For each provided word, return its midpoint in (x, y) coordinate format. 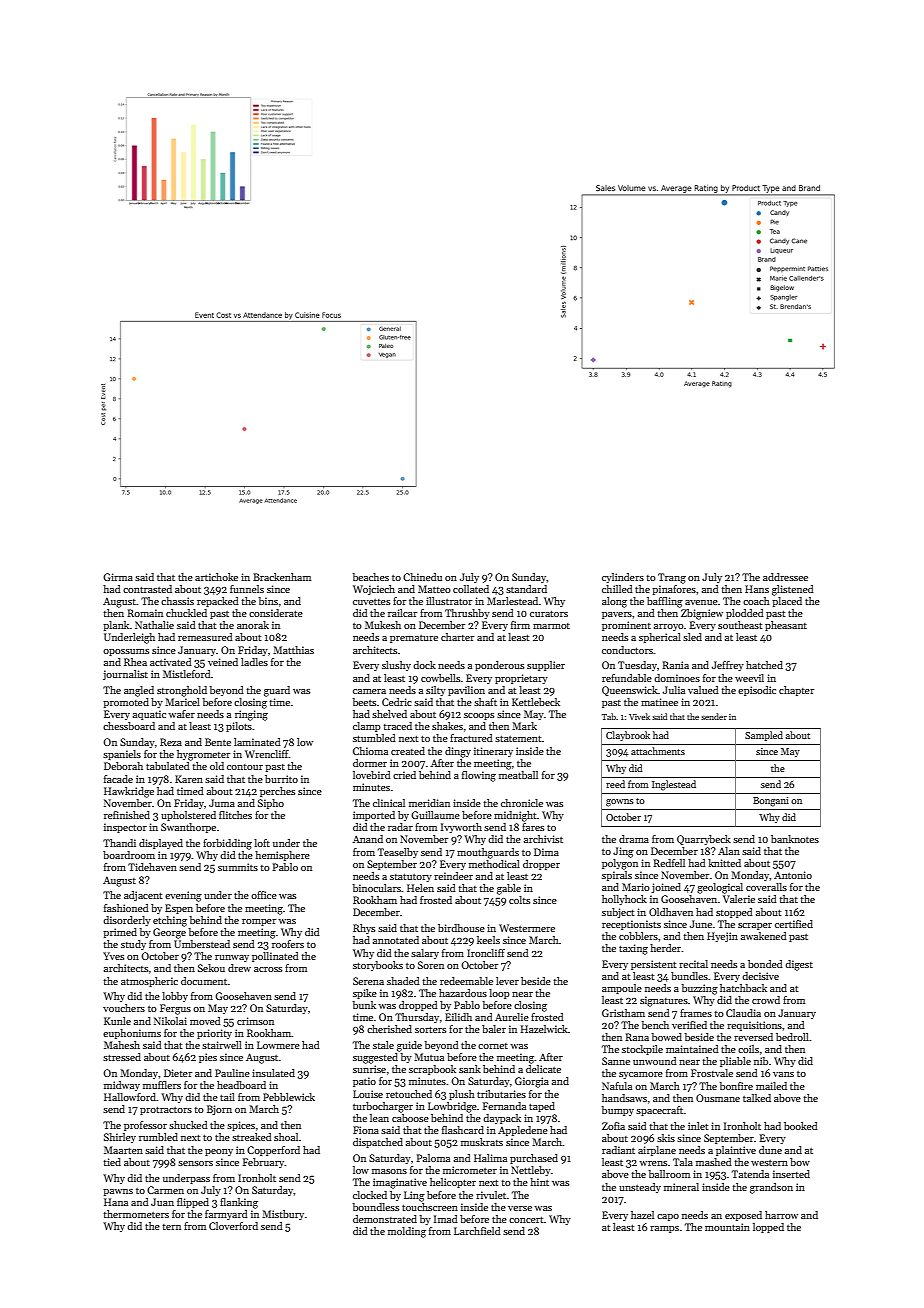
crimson (255, 1021)
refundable (627, 678)
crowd (766, 1000)
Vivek (639, 716)
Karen (189, 779)
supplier (546, 666)
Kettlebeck (536, 702)
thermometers (136, 1214)
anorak (253, 625)
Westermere (527, 928)
